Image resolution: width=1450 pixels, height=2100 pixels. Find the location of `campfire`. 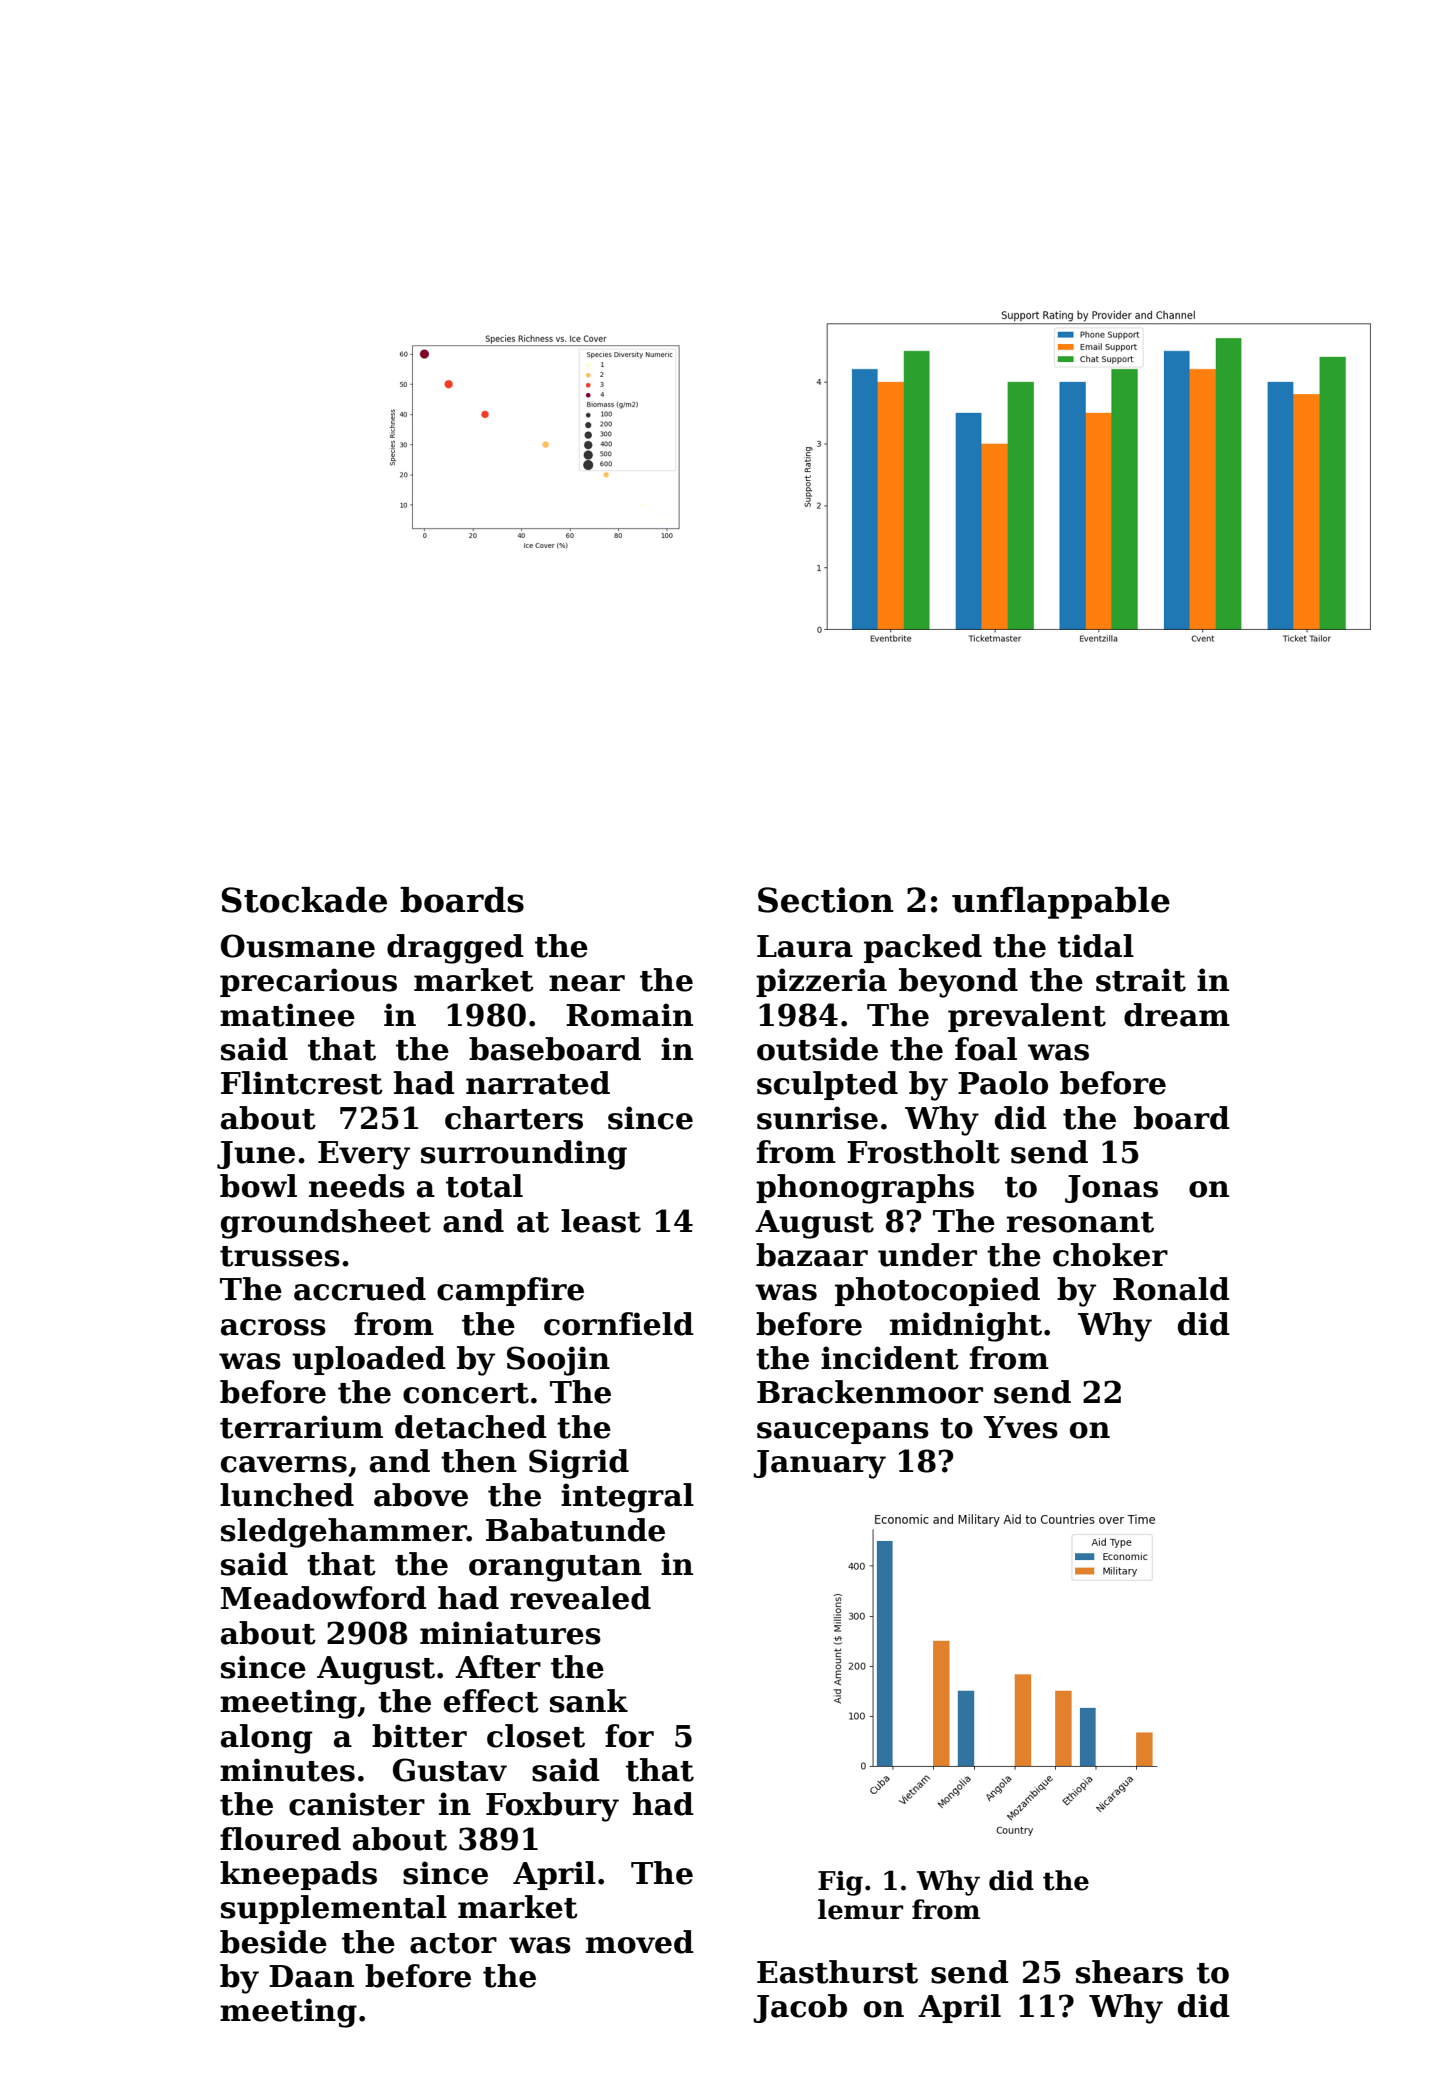

campfire is located at coordinates (510, 1291).
